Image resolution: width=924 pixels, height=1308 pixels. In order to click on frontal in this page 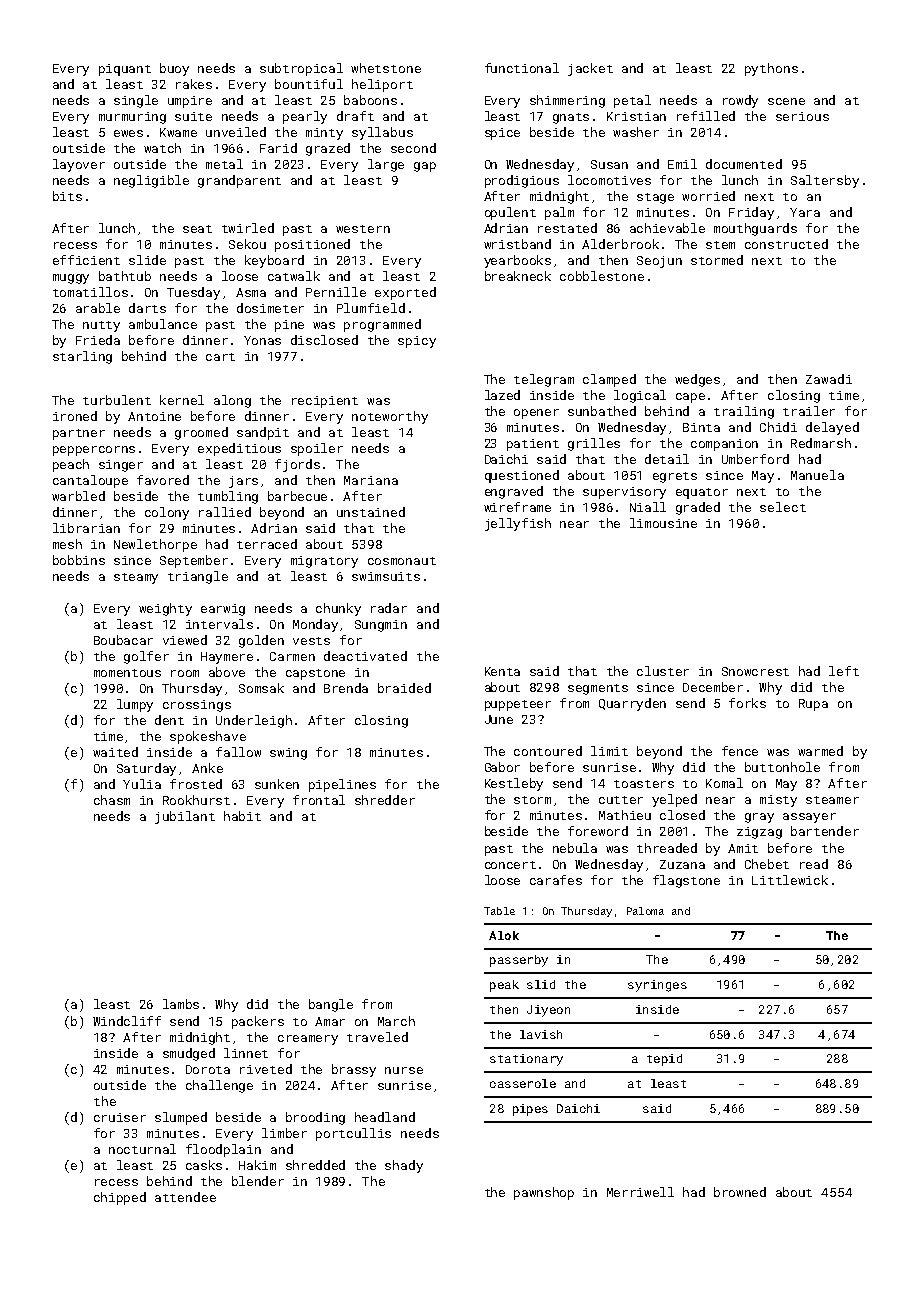, I will do `click(319, 800)`.
